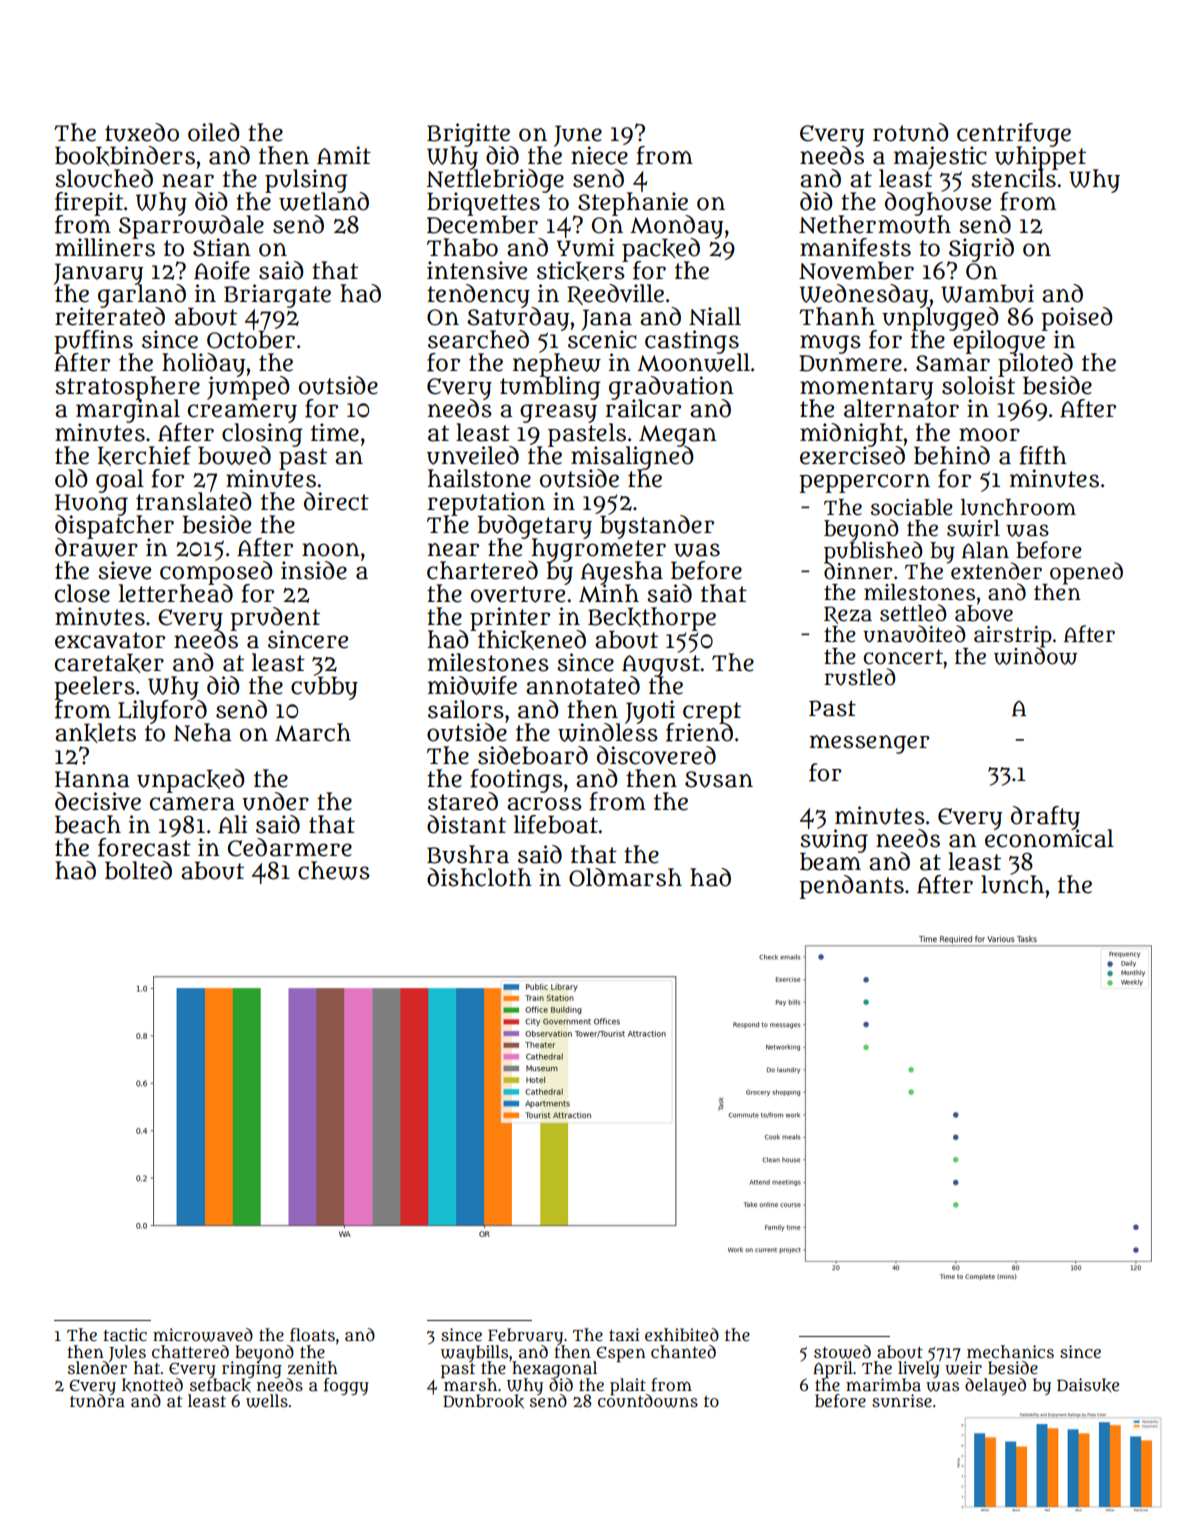  Describe the element at coordinates (336, 501) in the screenshot. I see `direct` at that location.
